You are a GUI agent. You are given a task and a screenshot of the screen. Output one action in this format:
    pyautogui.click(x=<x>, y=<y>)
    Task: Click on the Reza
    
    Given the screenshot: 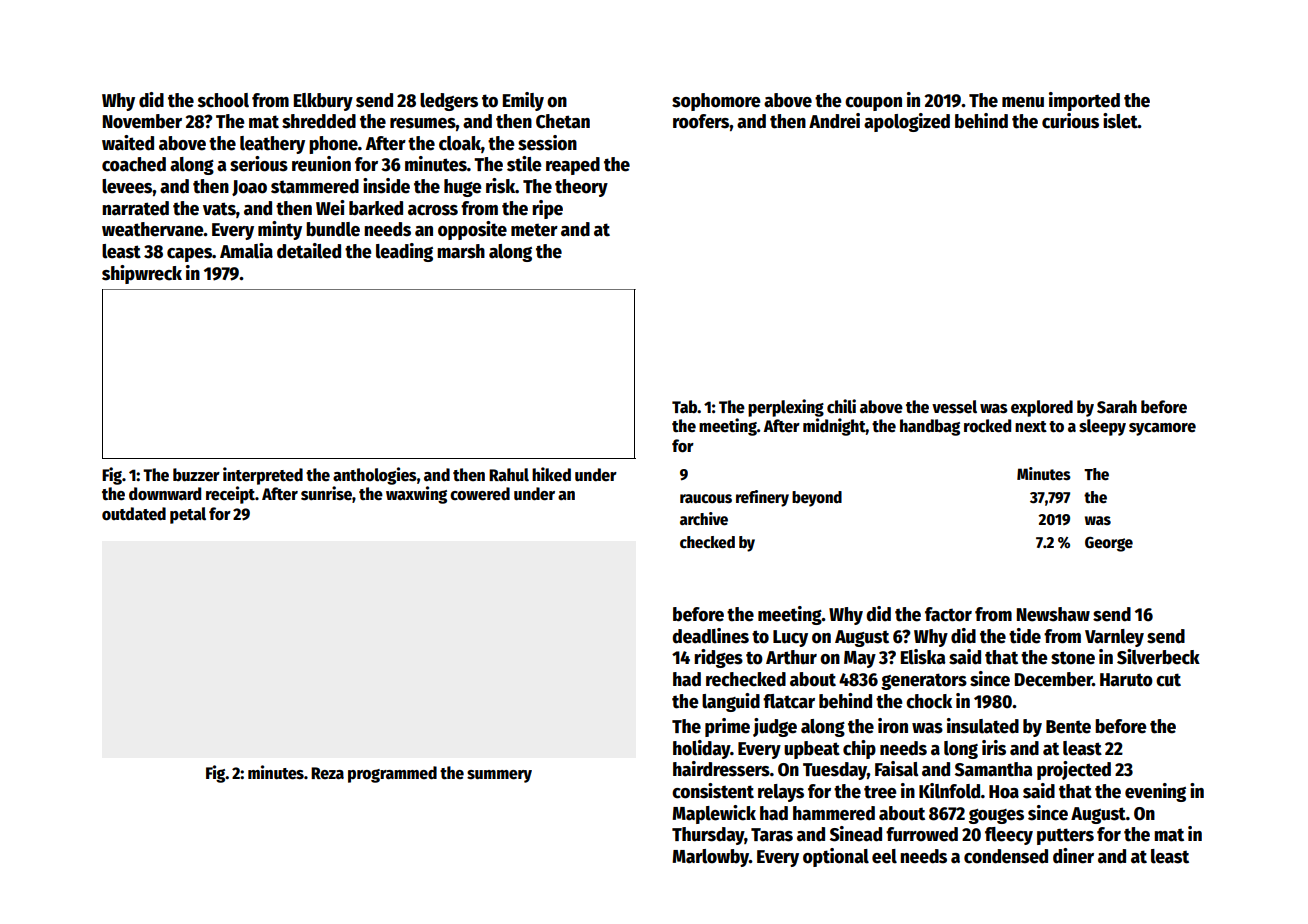 What is the action you would take?
    pyautogui.click(x=327, y=773)
